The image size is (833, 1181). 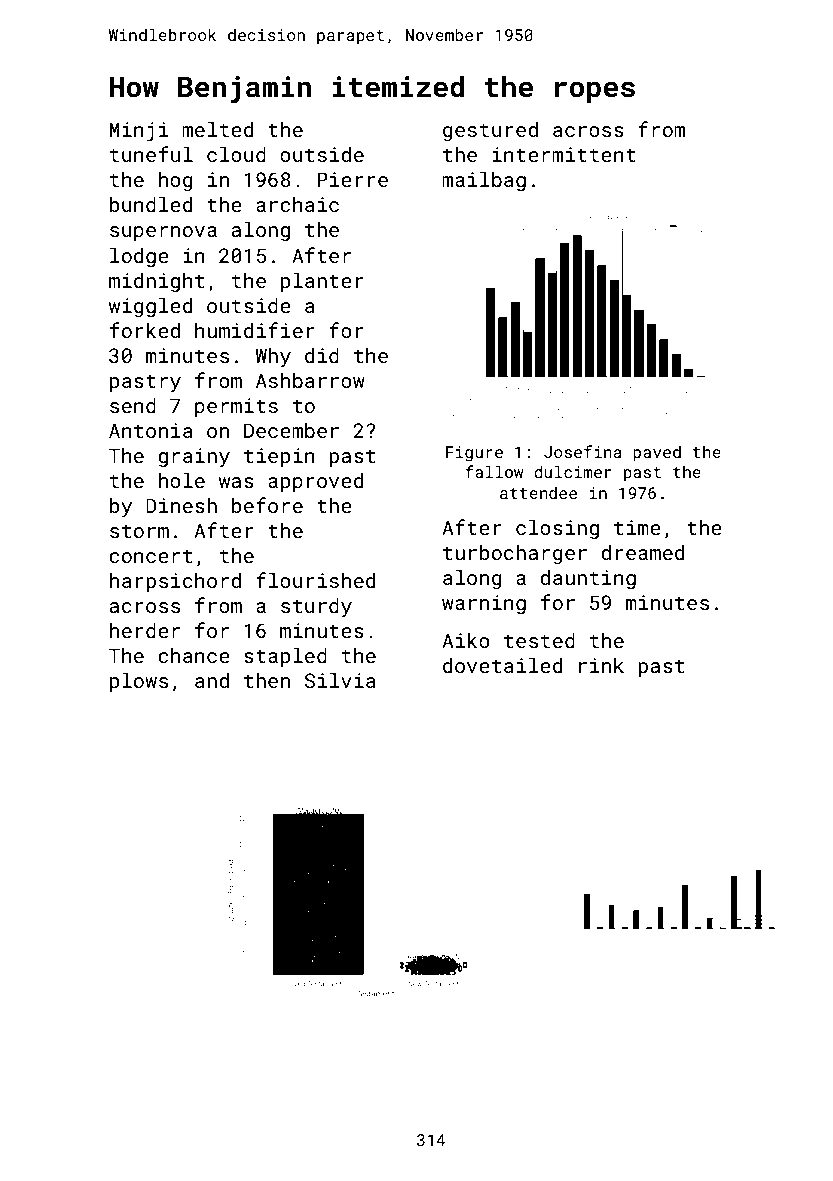 I want to click on turbocharger, so click(x=515, y=554).
